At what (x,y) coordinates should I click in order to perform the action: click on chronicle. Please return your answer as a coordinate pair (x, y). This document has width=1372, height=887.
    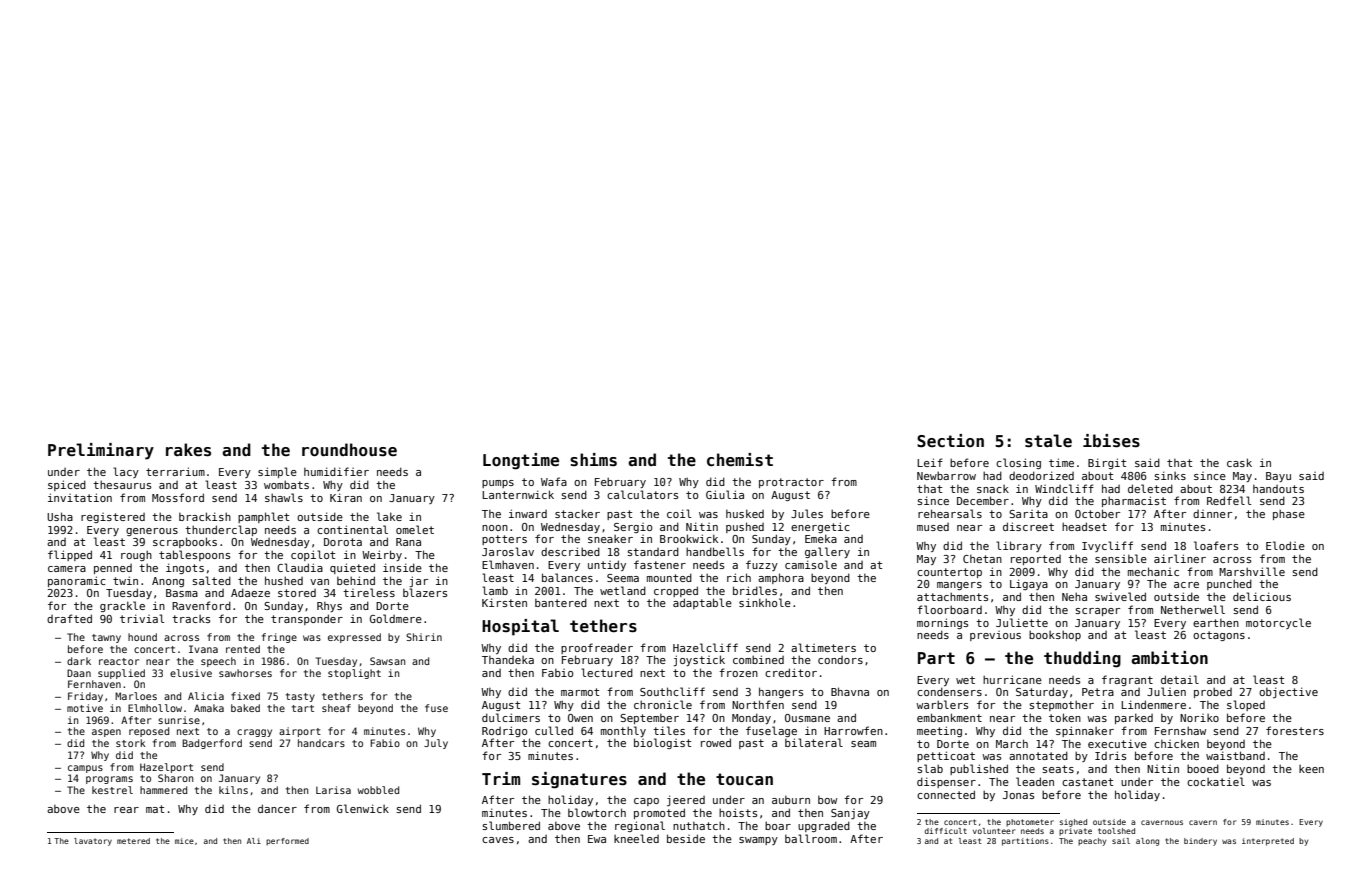
    Looking at the image, I should click on (663, 704).
